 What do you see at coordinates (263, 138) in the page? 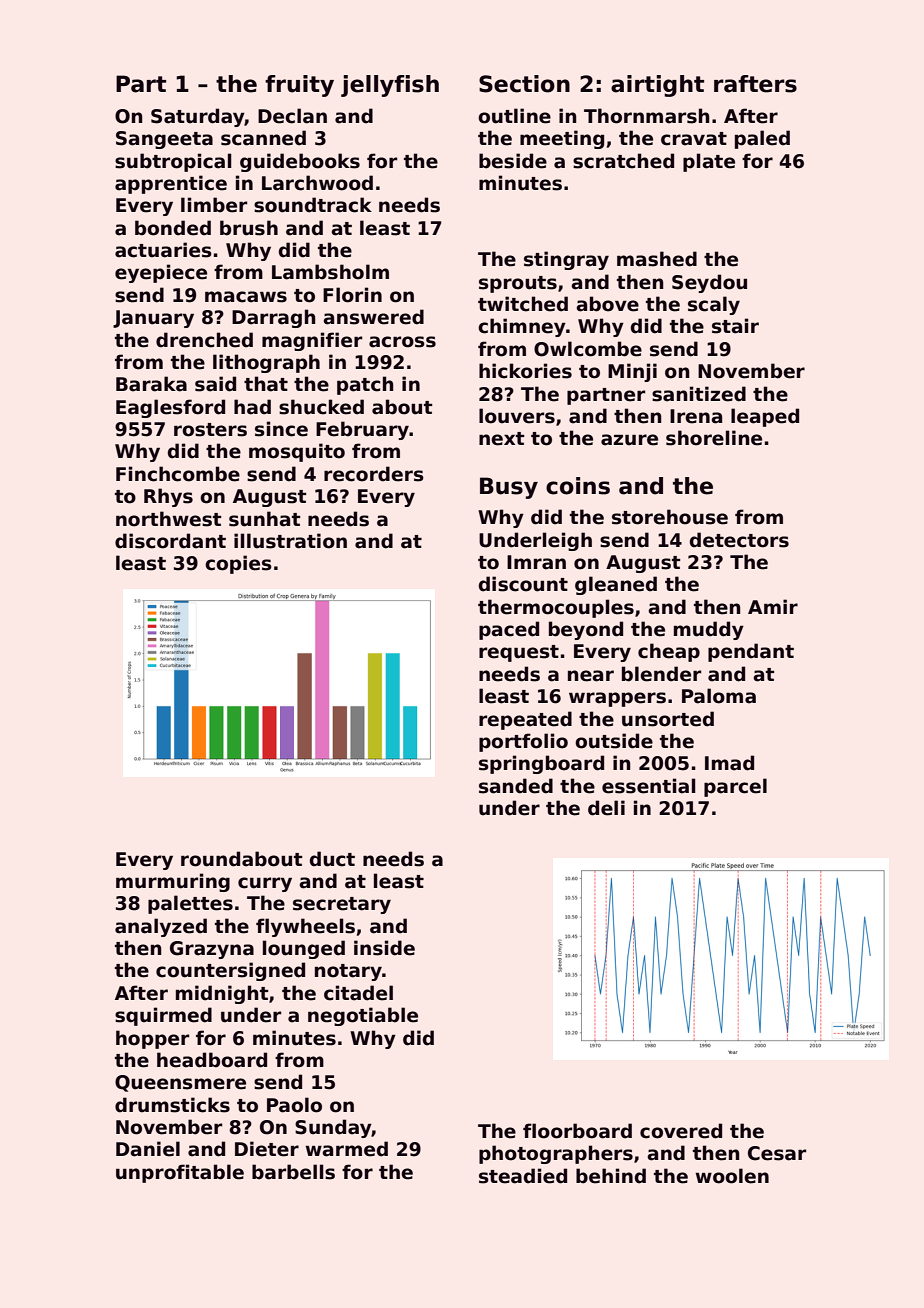
I see `scanned` at bounding box center [263, 138].
